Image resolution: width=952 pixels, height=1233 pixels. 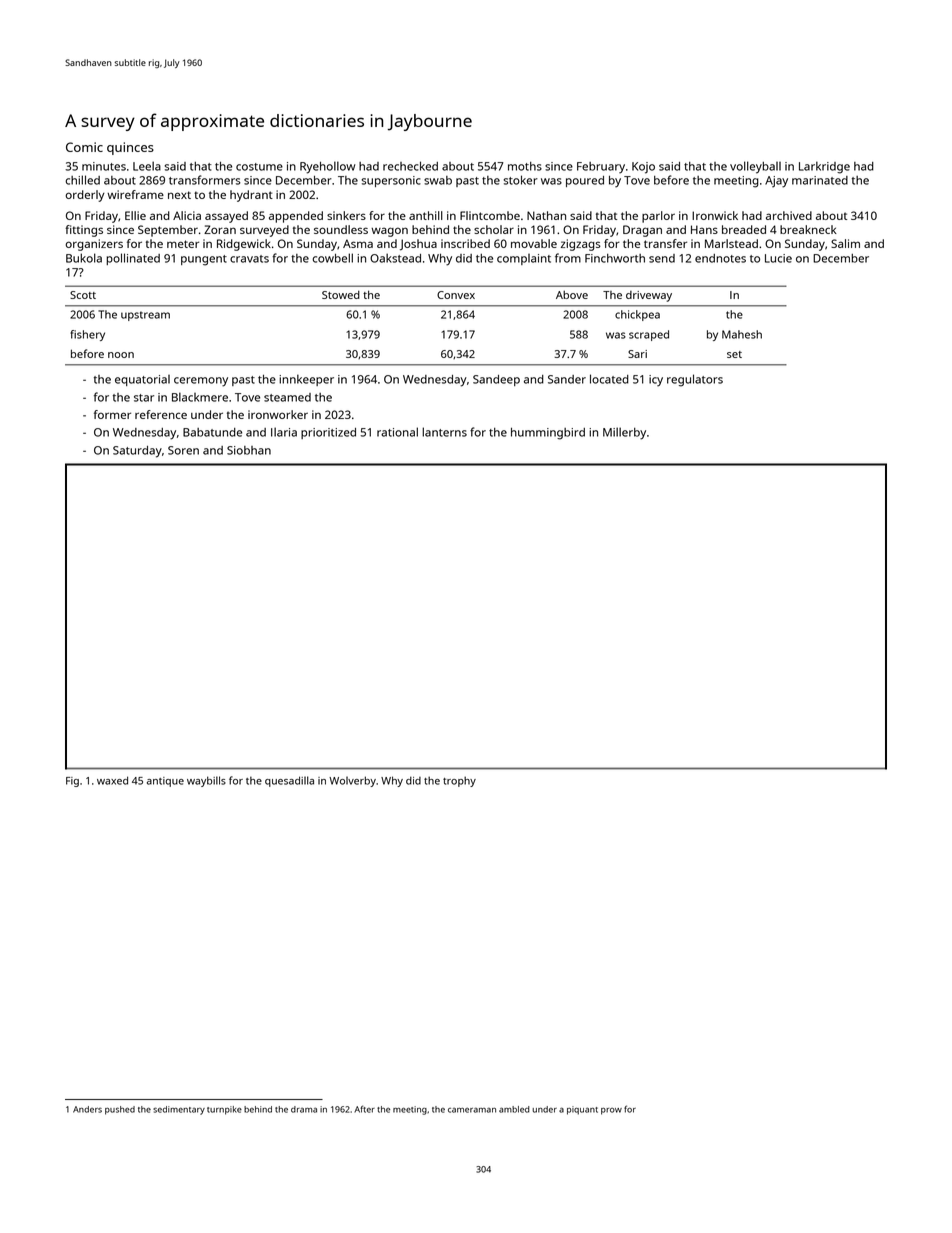 What do you see at coordinates (206, 781) in the screenshot?
I see `waybills` at bounding box center [206, 781].
